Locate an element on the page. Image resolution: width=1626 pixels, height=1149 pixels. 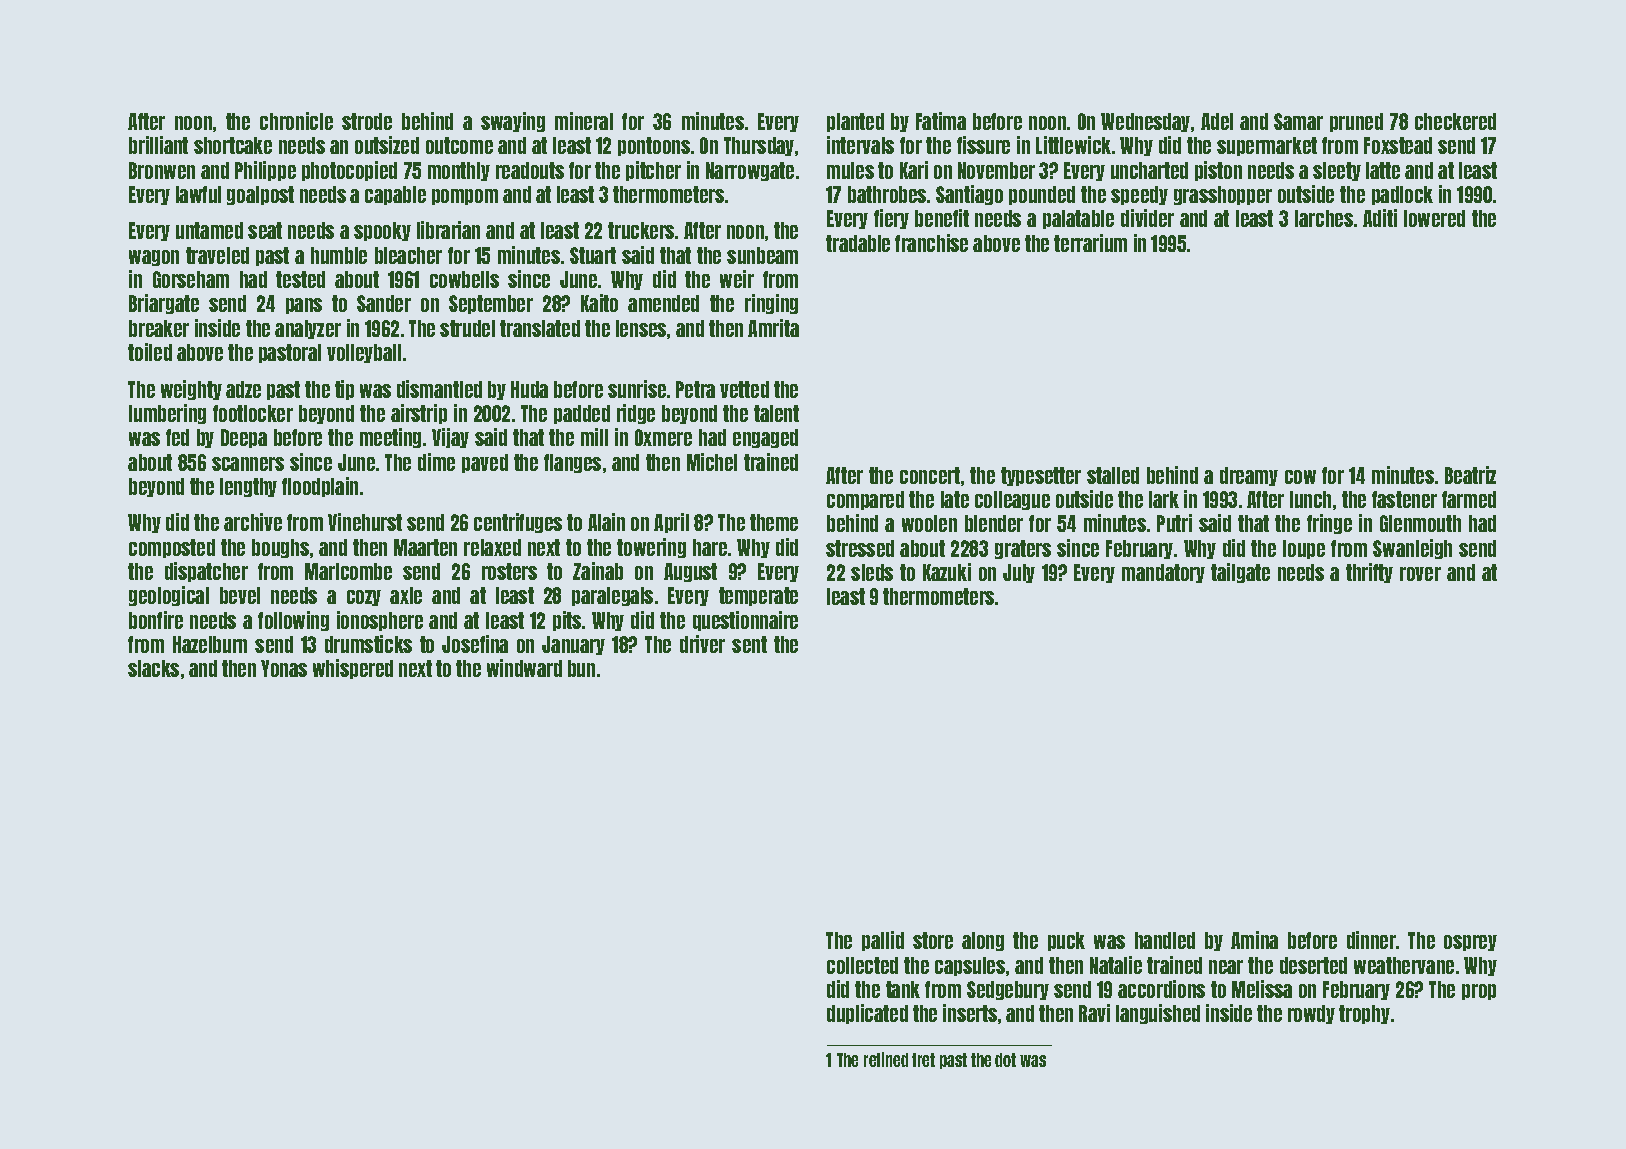
Gorseham is located at coordinates (191, 279).
